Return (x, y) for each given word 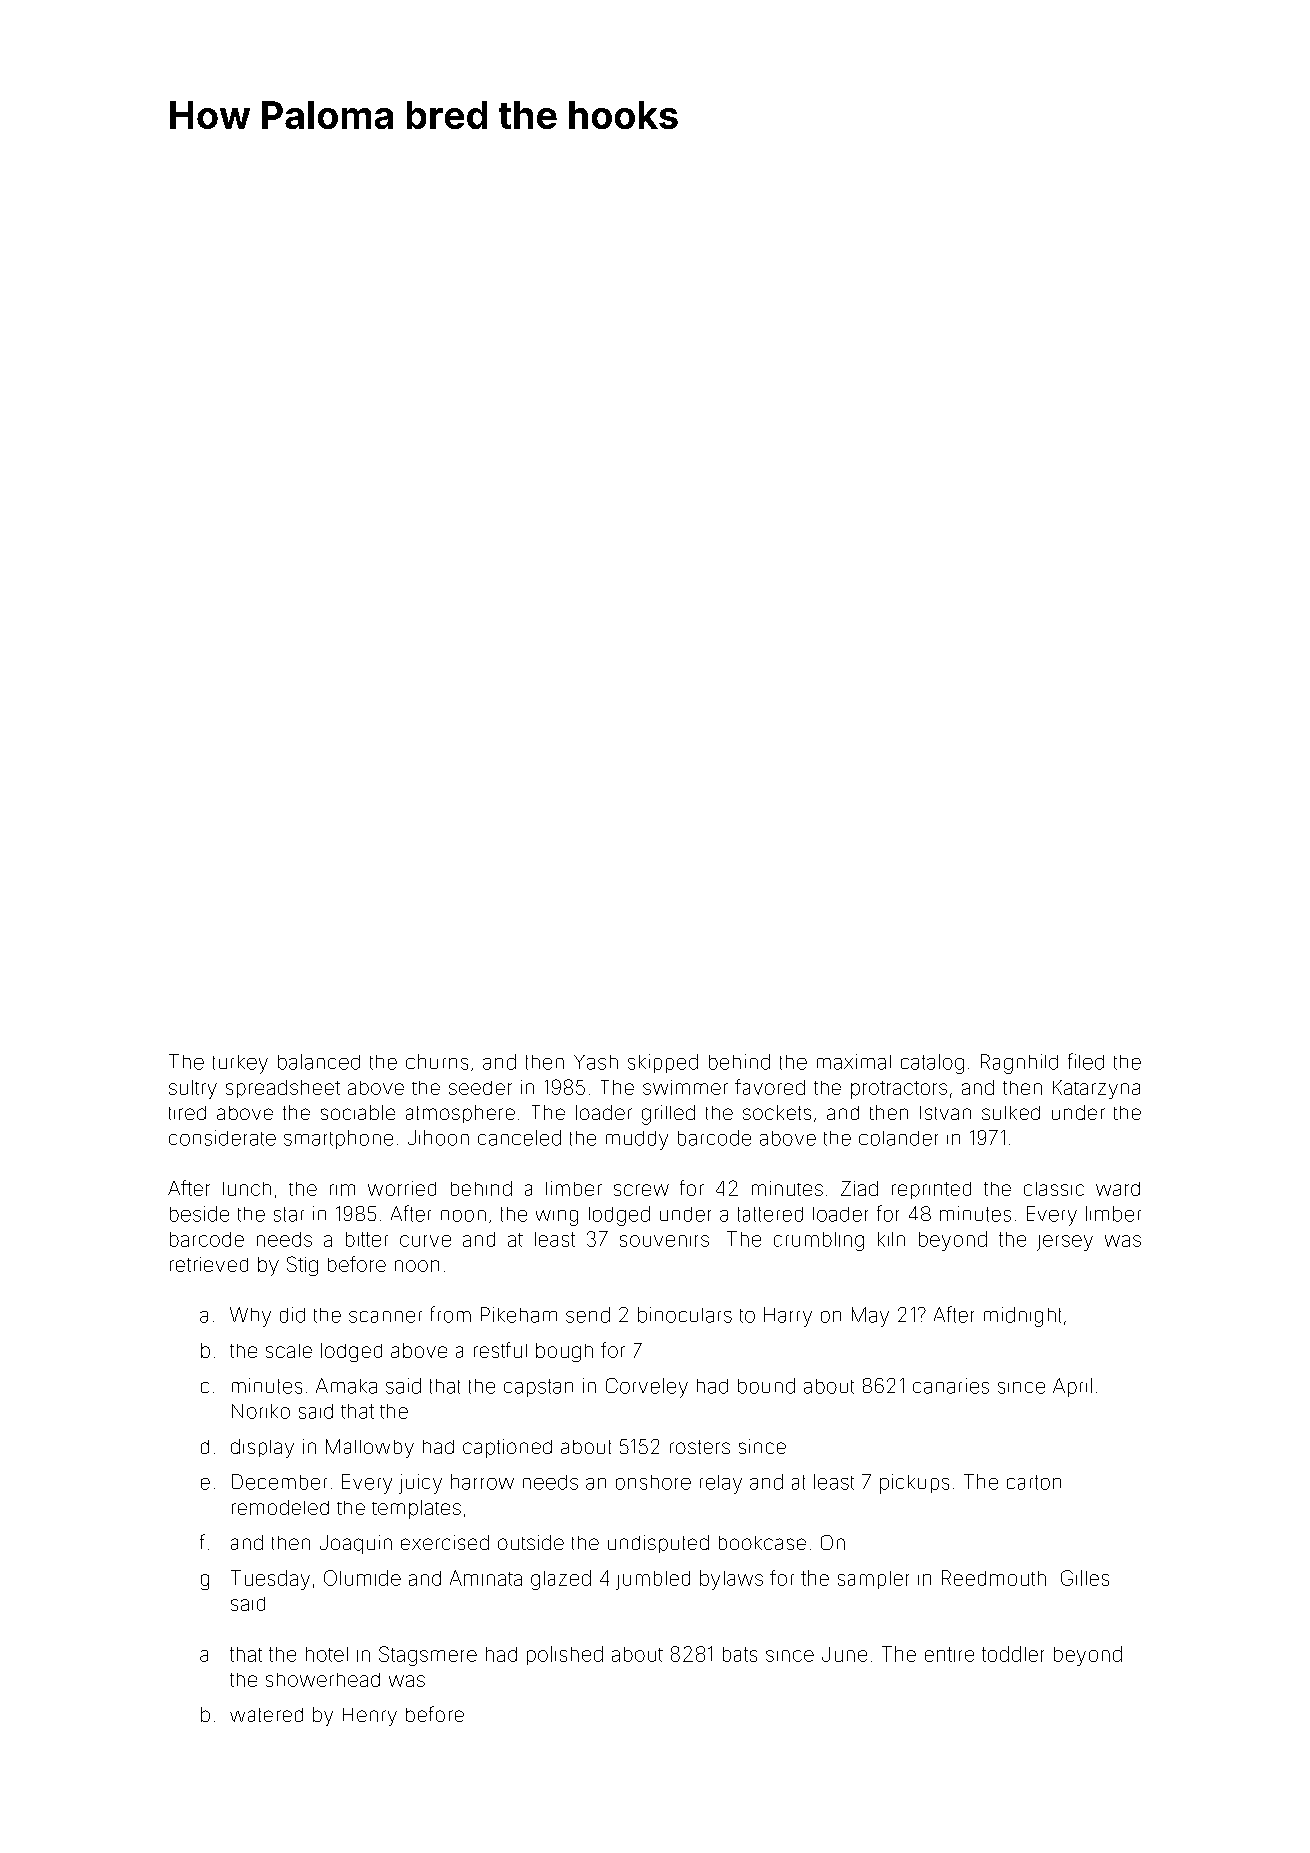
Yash (596, 1062)
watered (266, 1715)
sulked (1011, 1113)
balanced (319, 1062)
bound (766, 1386)
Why (250, 1317)
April (1072, 1387)
